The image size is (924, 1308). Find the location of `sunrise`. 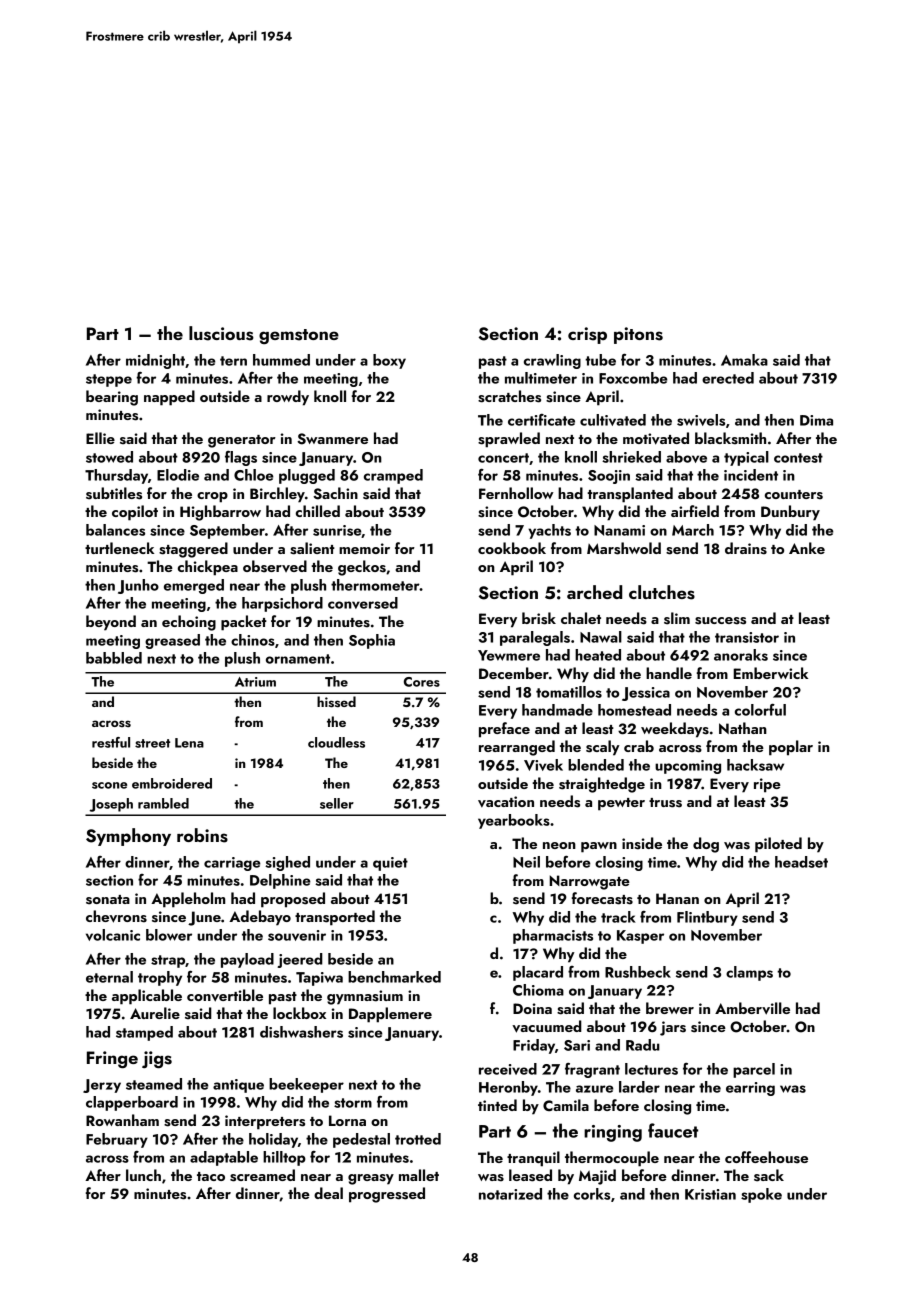

sunrise is located at coordinates (337, 530).
